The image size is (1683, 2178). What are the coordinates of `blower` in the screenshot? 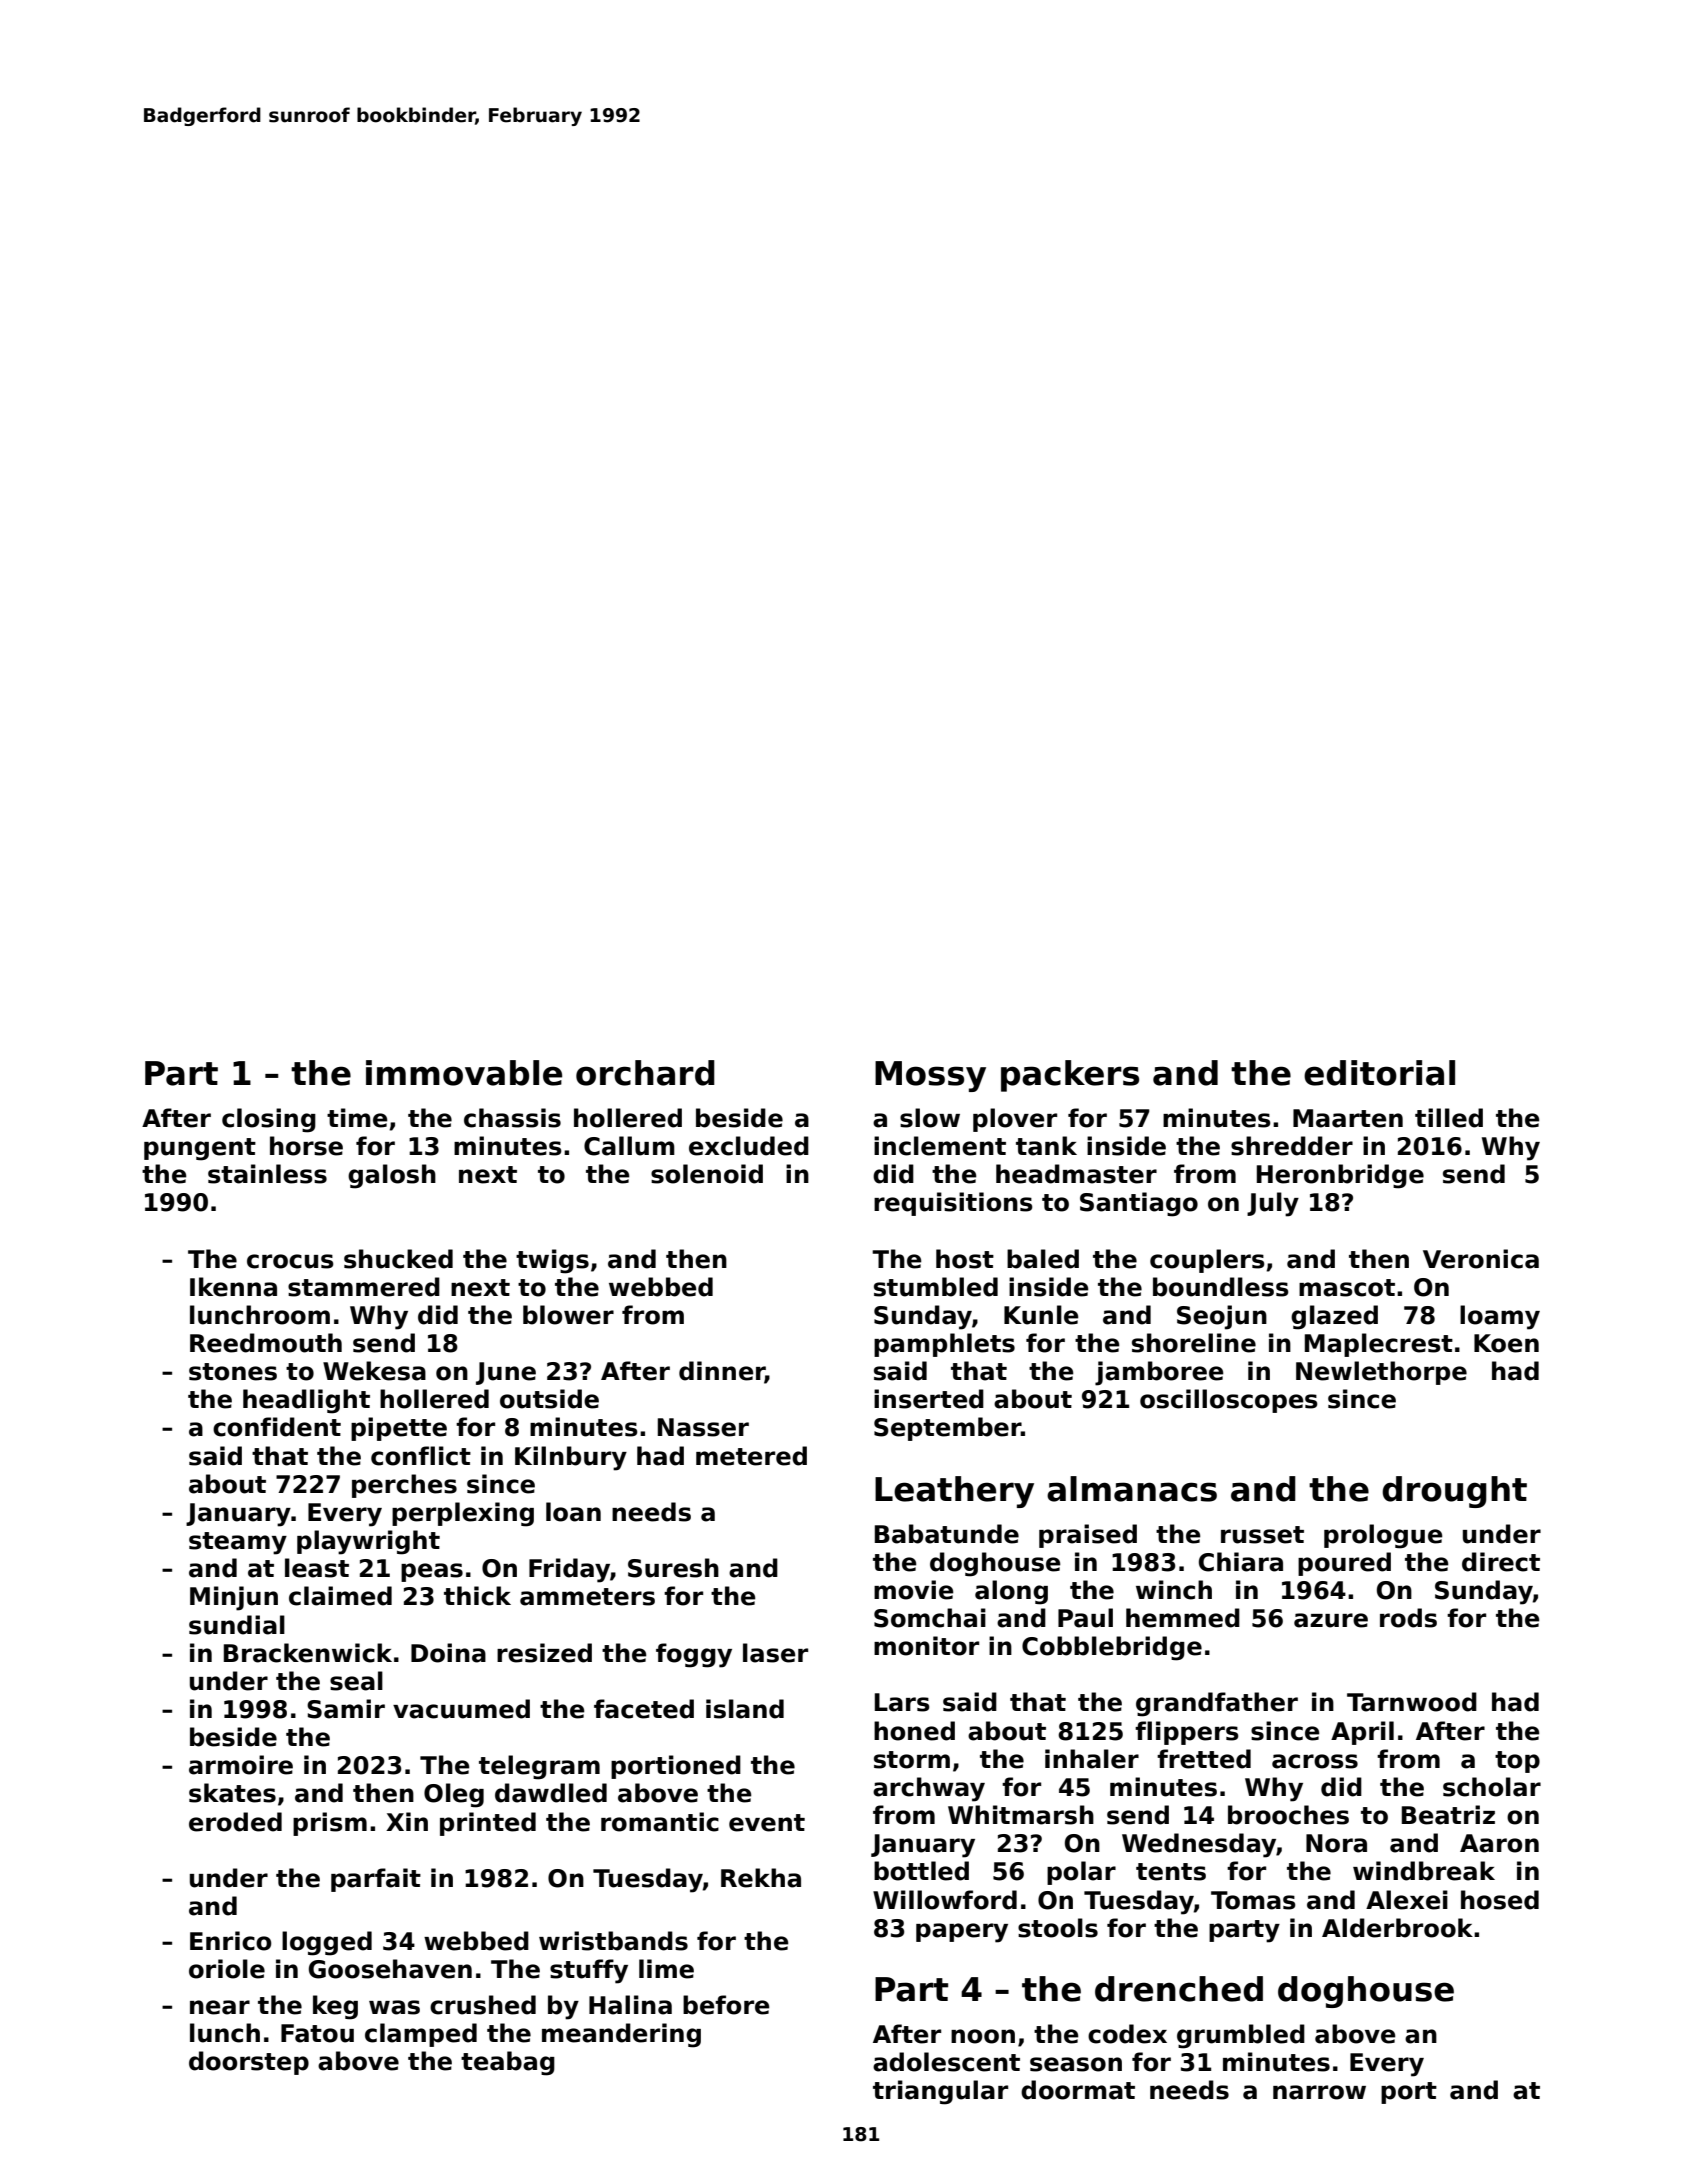 It's located at (568, 1315).
